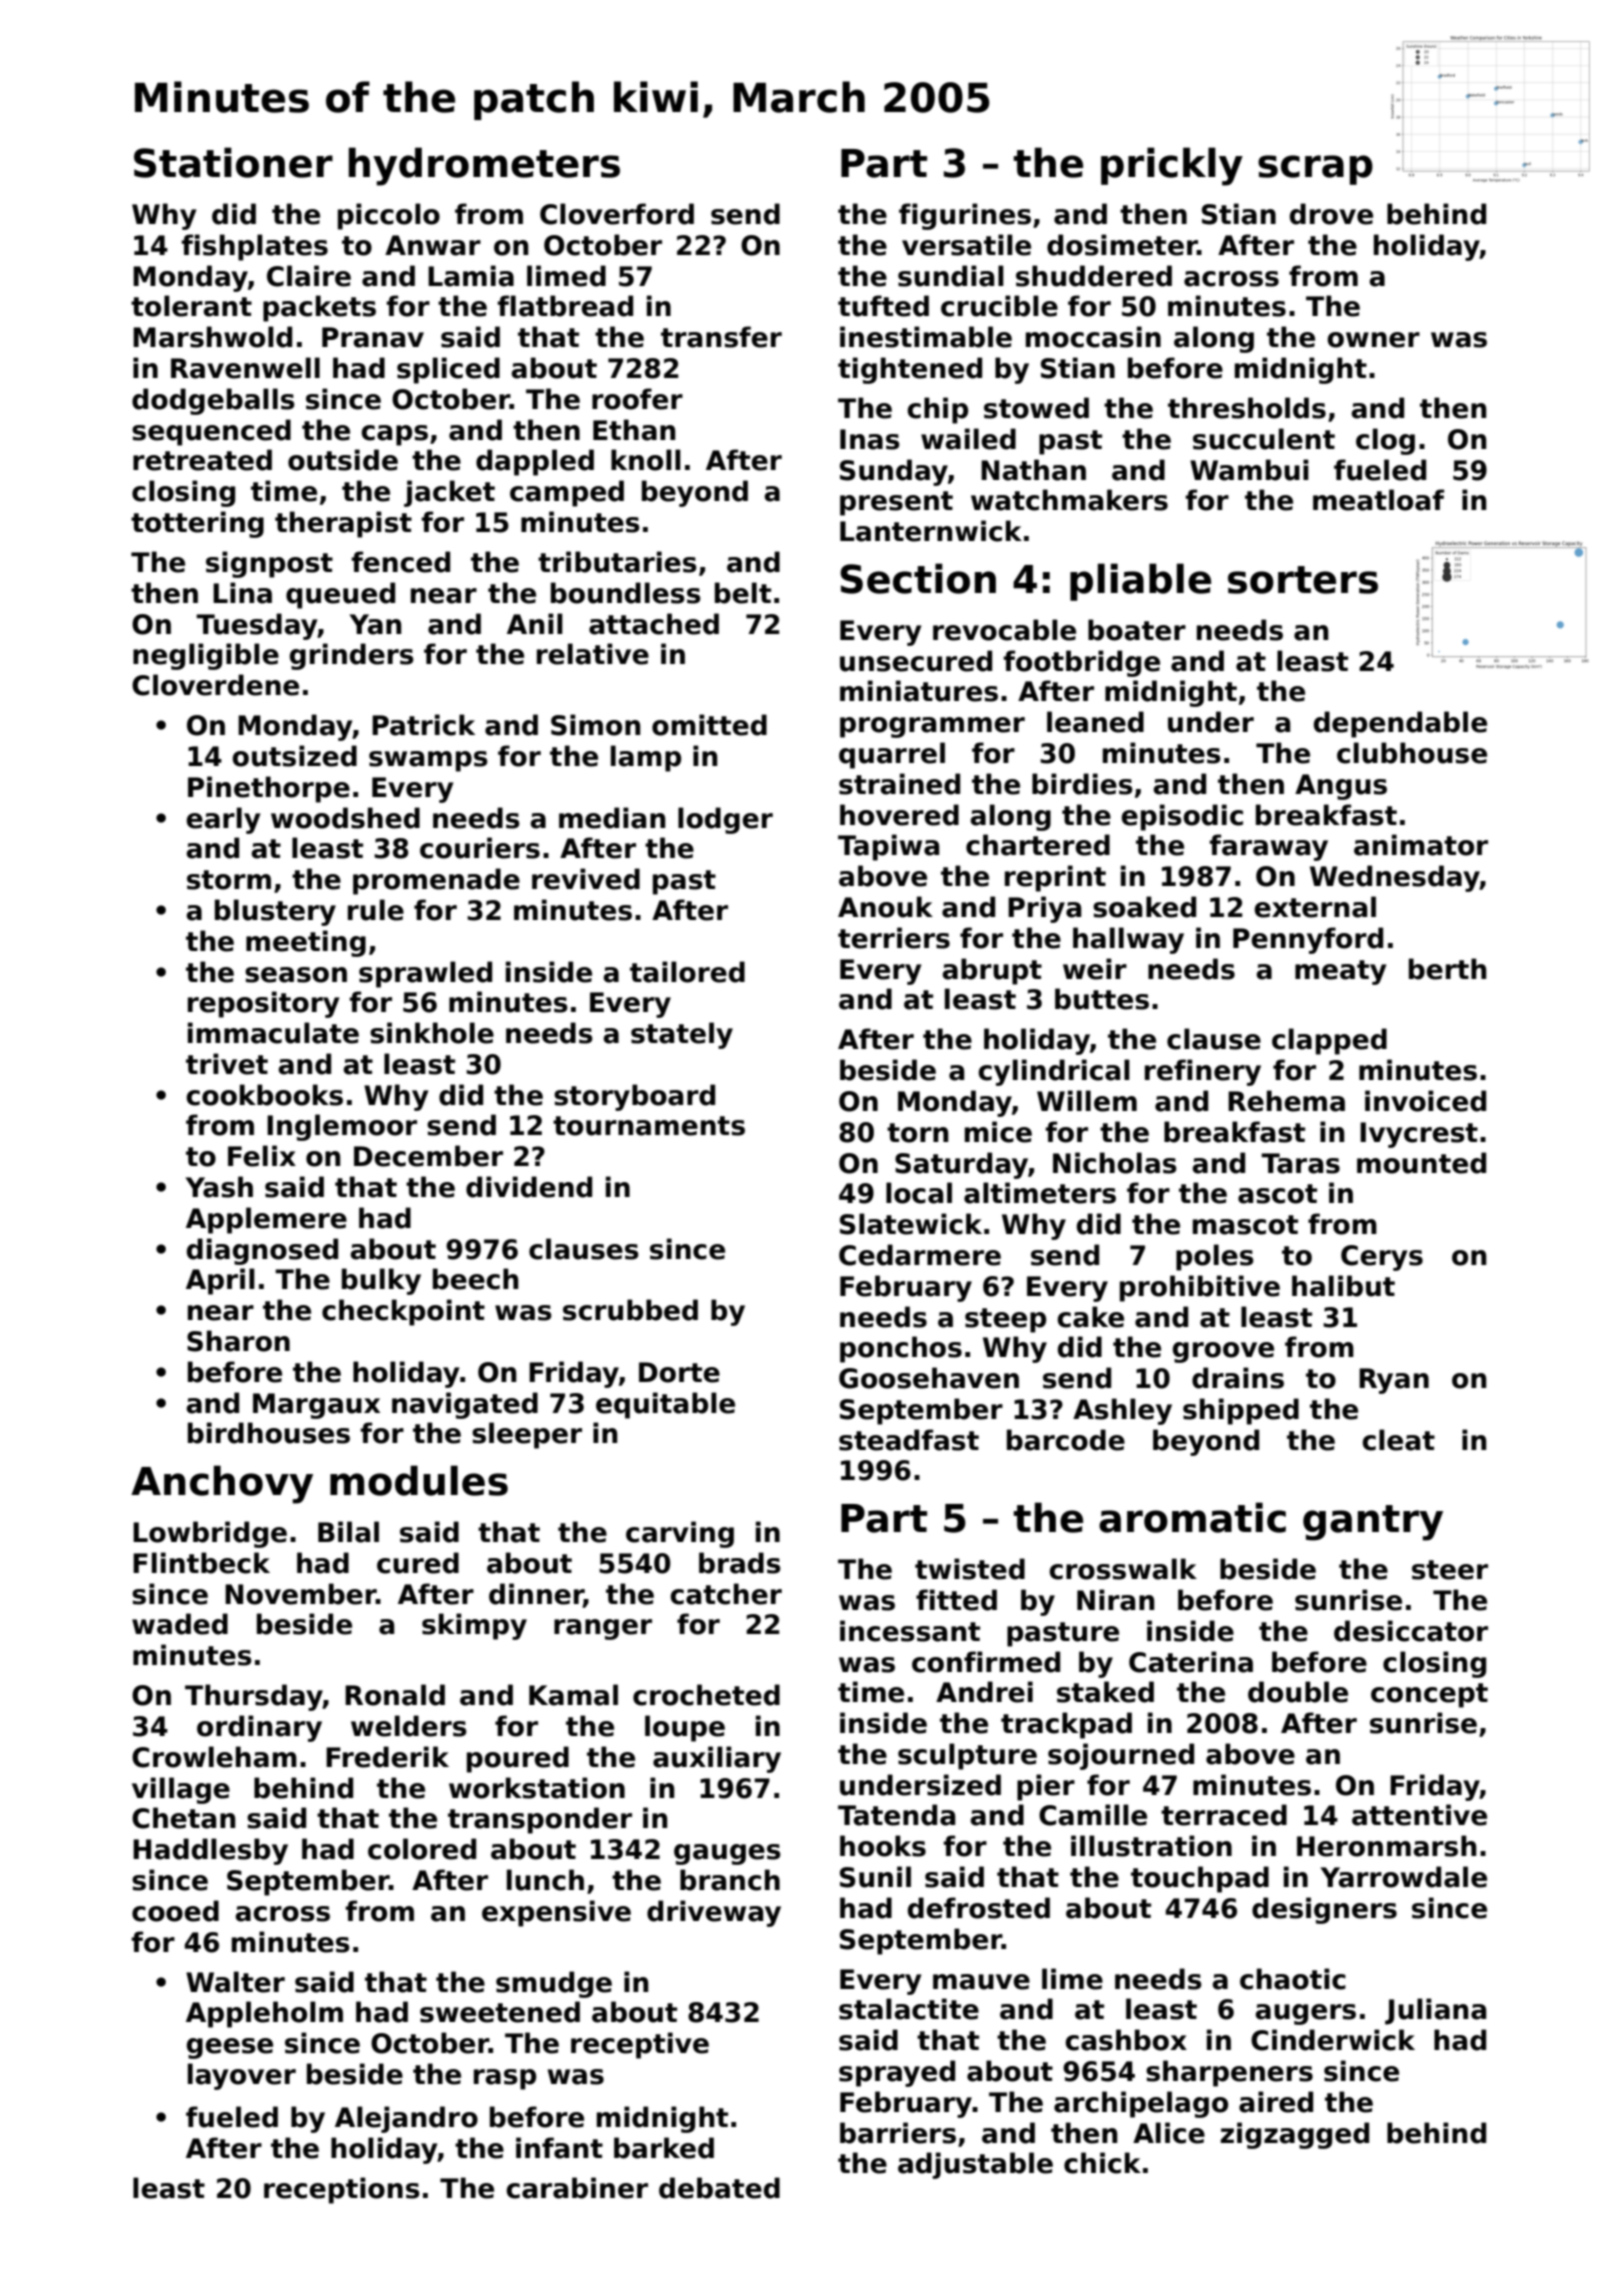  I want to click on Cedarmere, so click(920, 1255).
